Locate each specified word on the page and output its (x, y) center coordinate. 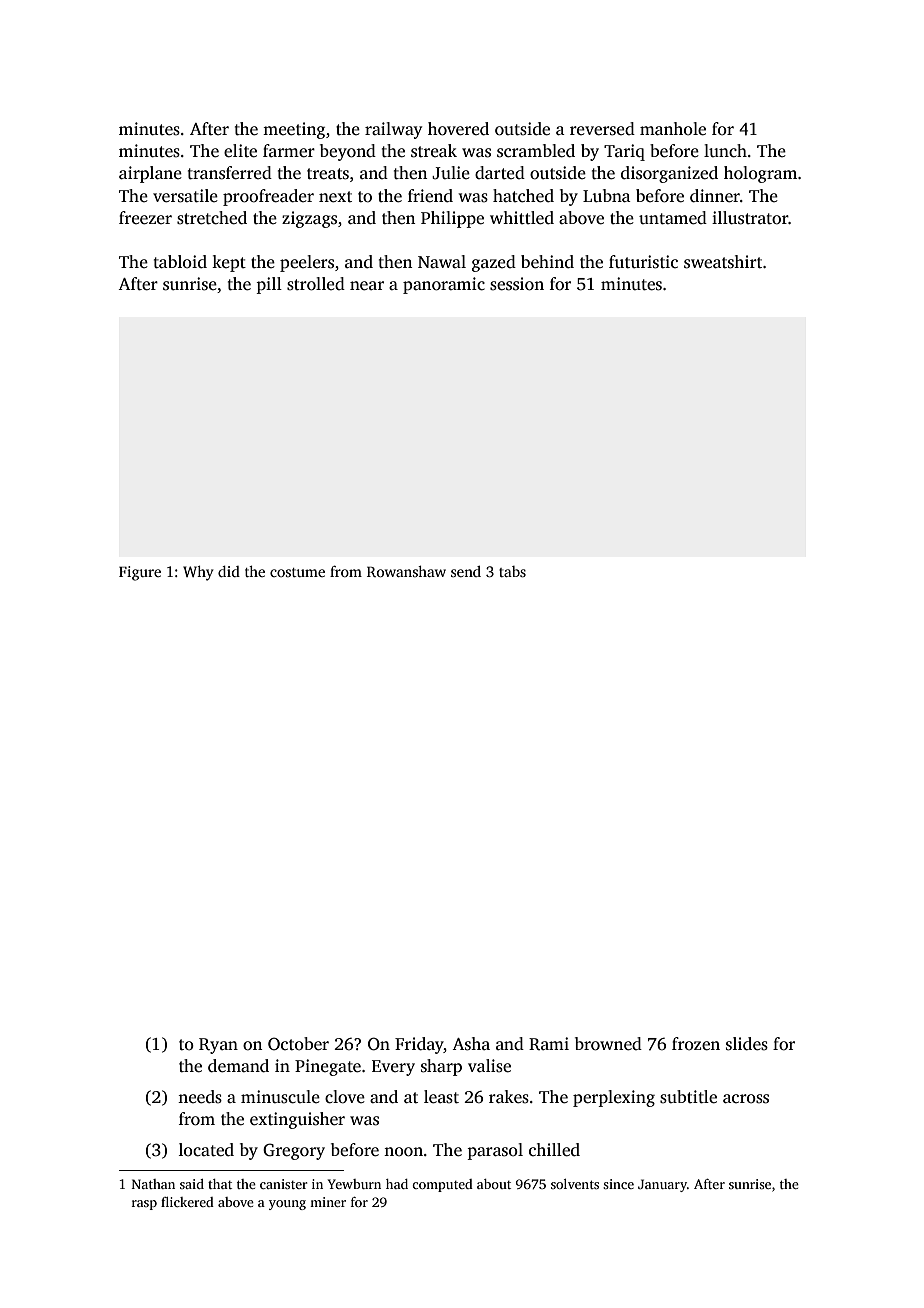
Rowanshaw (406, 571)
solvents (575, 1184)
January (662, 1185)
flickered (187, 1202)
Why (198, 573)
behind (547, 262)
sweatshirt (723, 262)
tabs (512, 571)
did (229, 571)
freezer (145, 218)
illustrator (750, 218)
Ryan (218, 1046)
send (466, 571)
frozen (696, 1044)
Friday (419, 1045)
